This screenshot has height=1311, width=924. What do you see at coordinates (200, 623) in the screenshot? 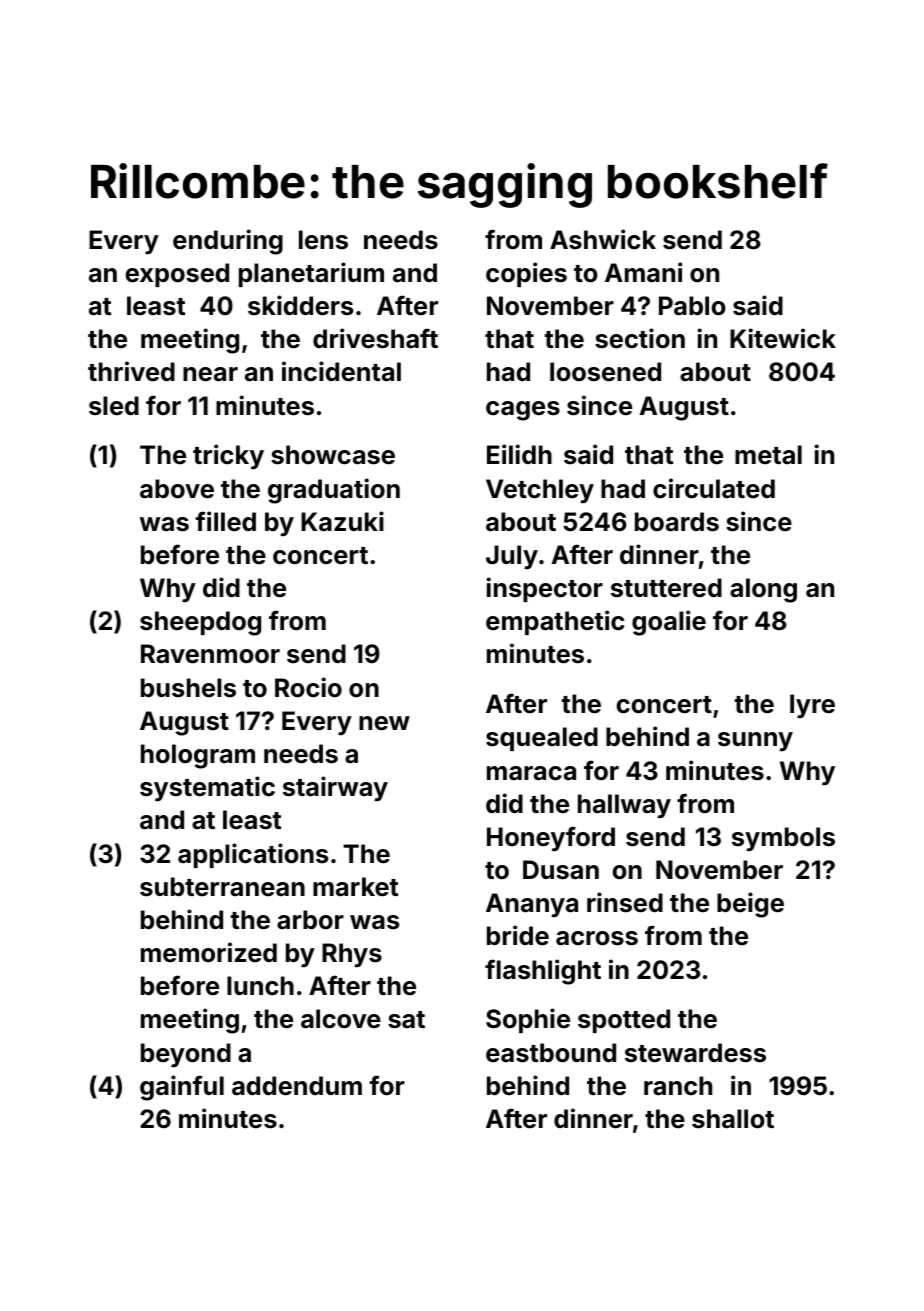
I see `sheepdog` at bounding box center [200, 623].
